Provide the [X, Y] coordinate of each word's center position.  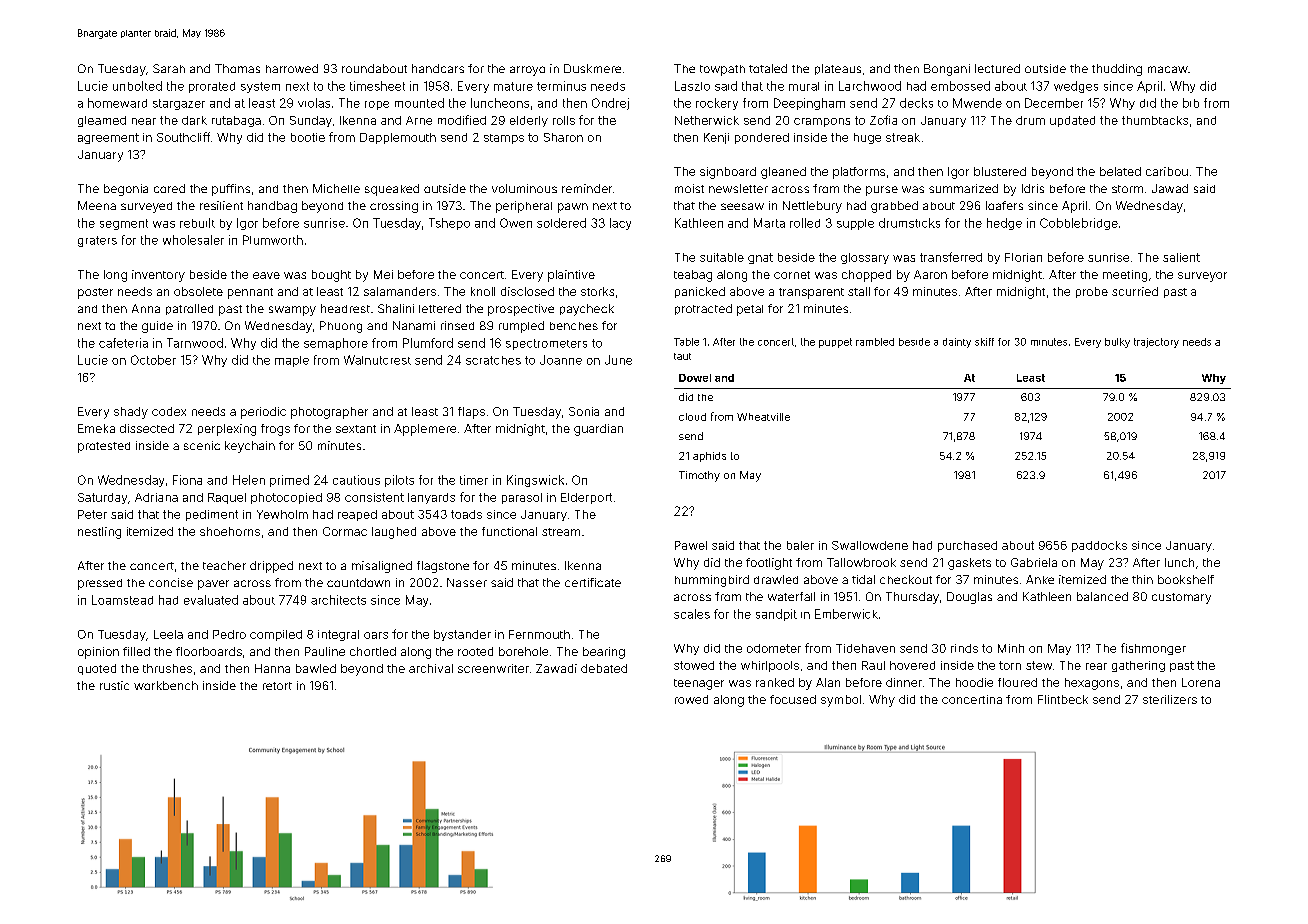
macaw [1168, 69]
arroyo [527, 71]
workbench [166, 685]
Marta [769, 223]
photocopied [286, 498]
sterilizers [1170, 699]
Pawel [691, 545]
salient [1181, 257]
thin [1142, 579]
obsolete [198, 291]
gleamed [102, 121]
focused [793, 699]
